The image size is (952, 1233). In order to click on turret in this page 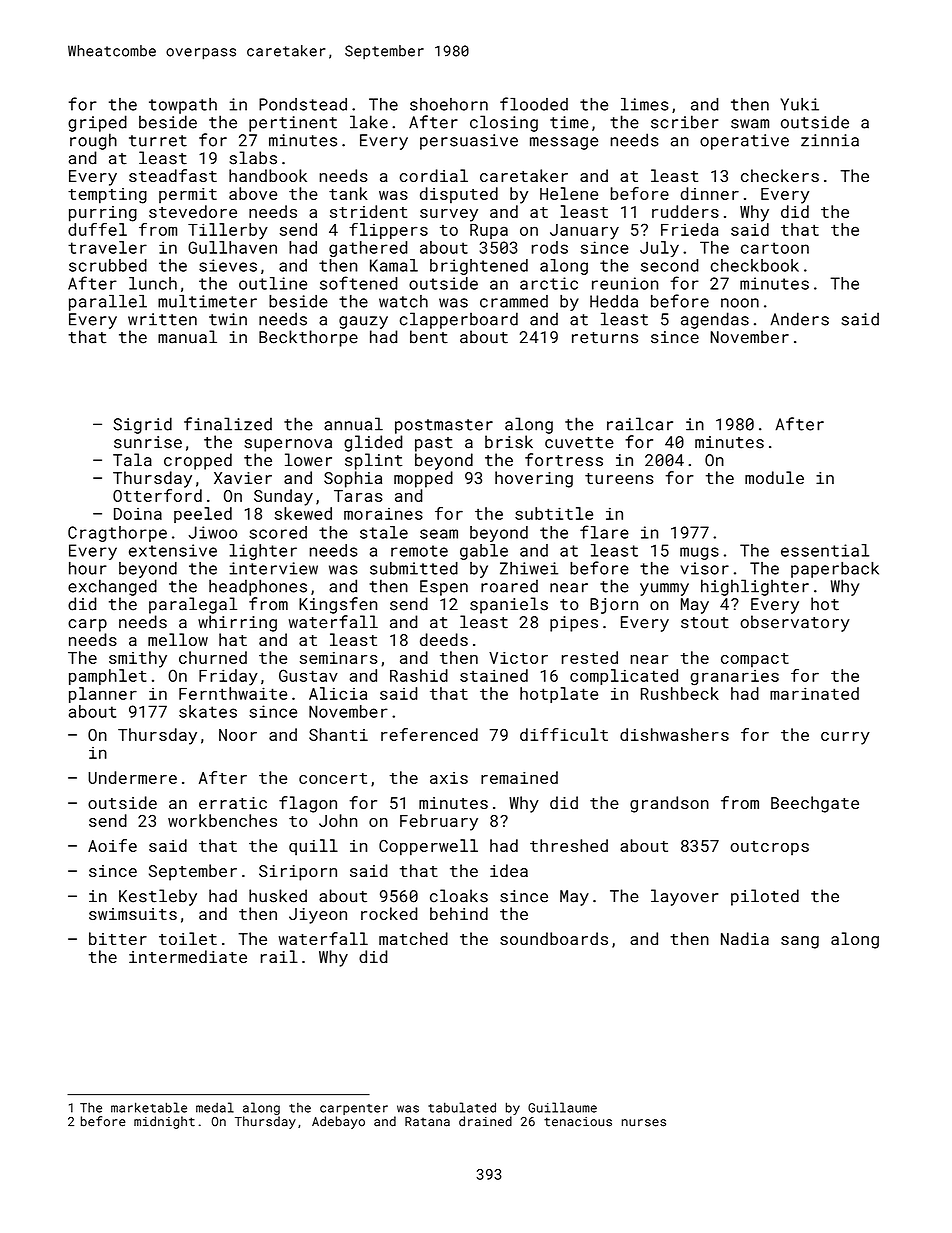, I will do `click(158, 141)`.
